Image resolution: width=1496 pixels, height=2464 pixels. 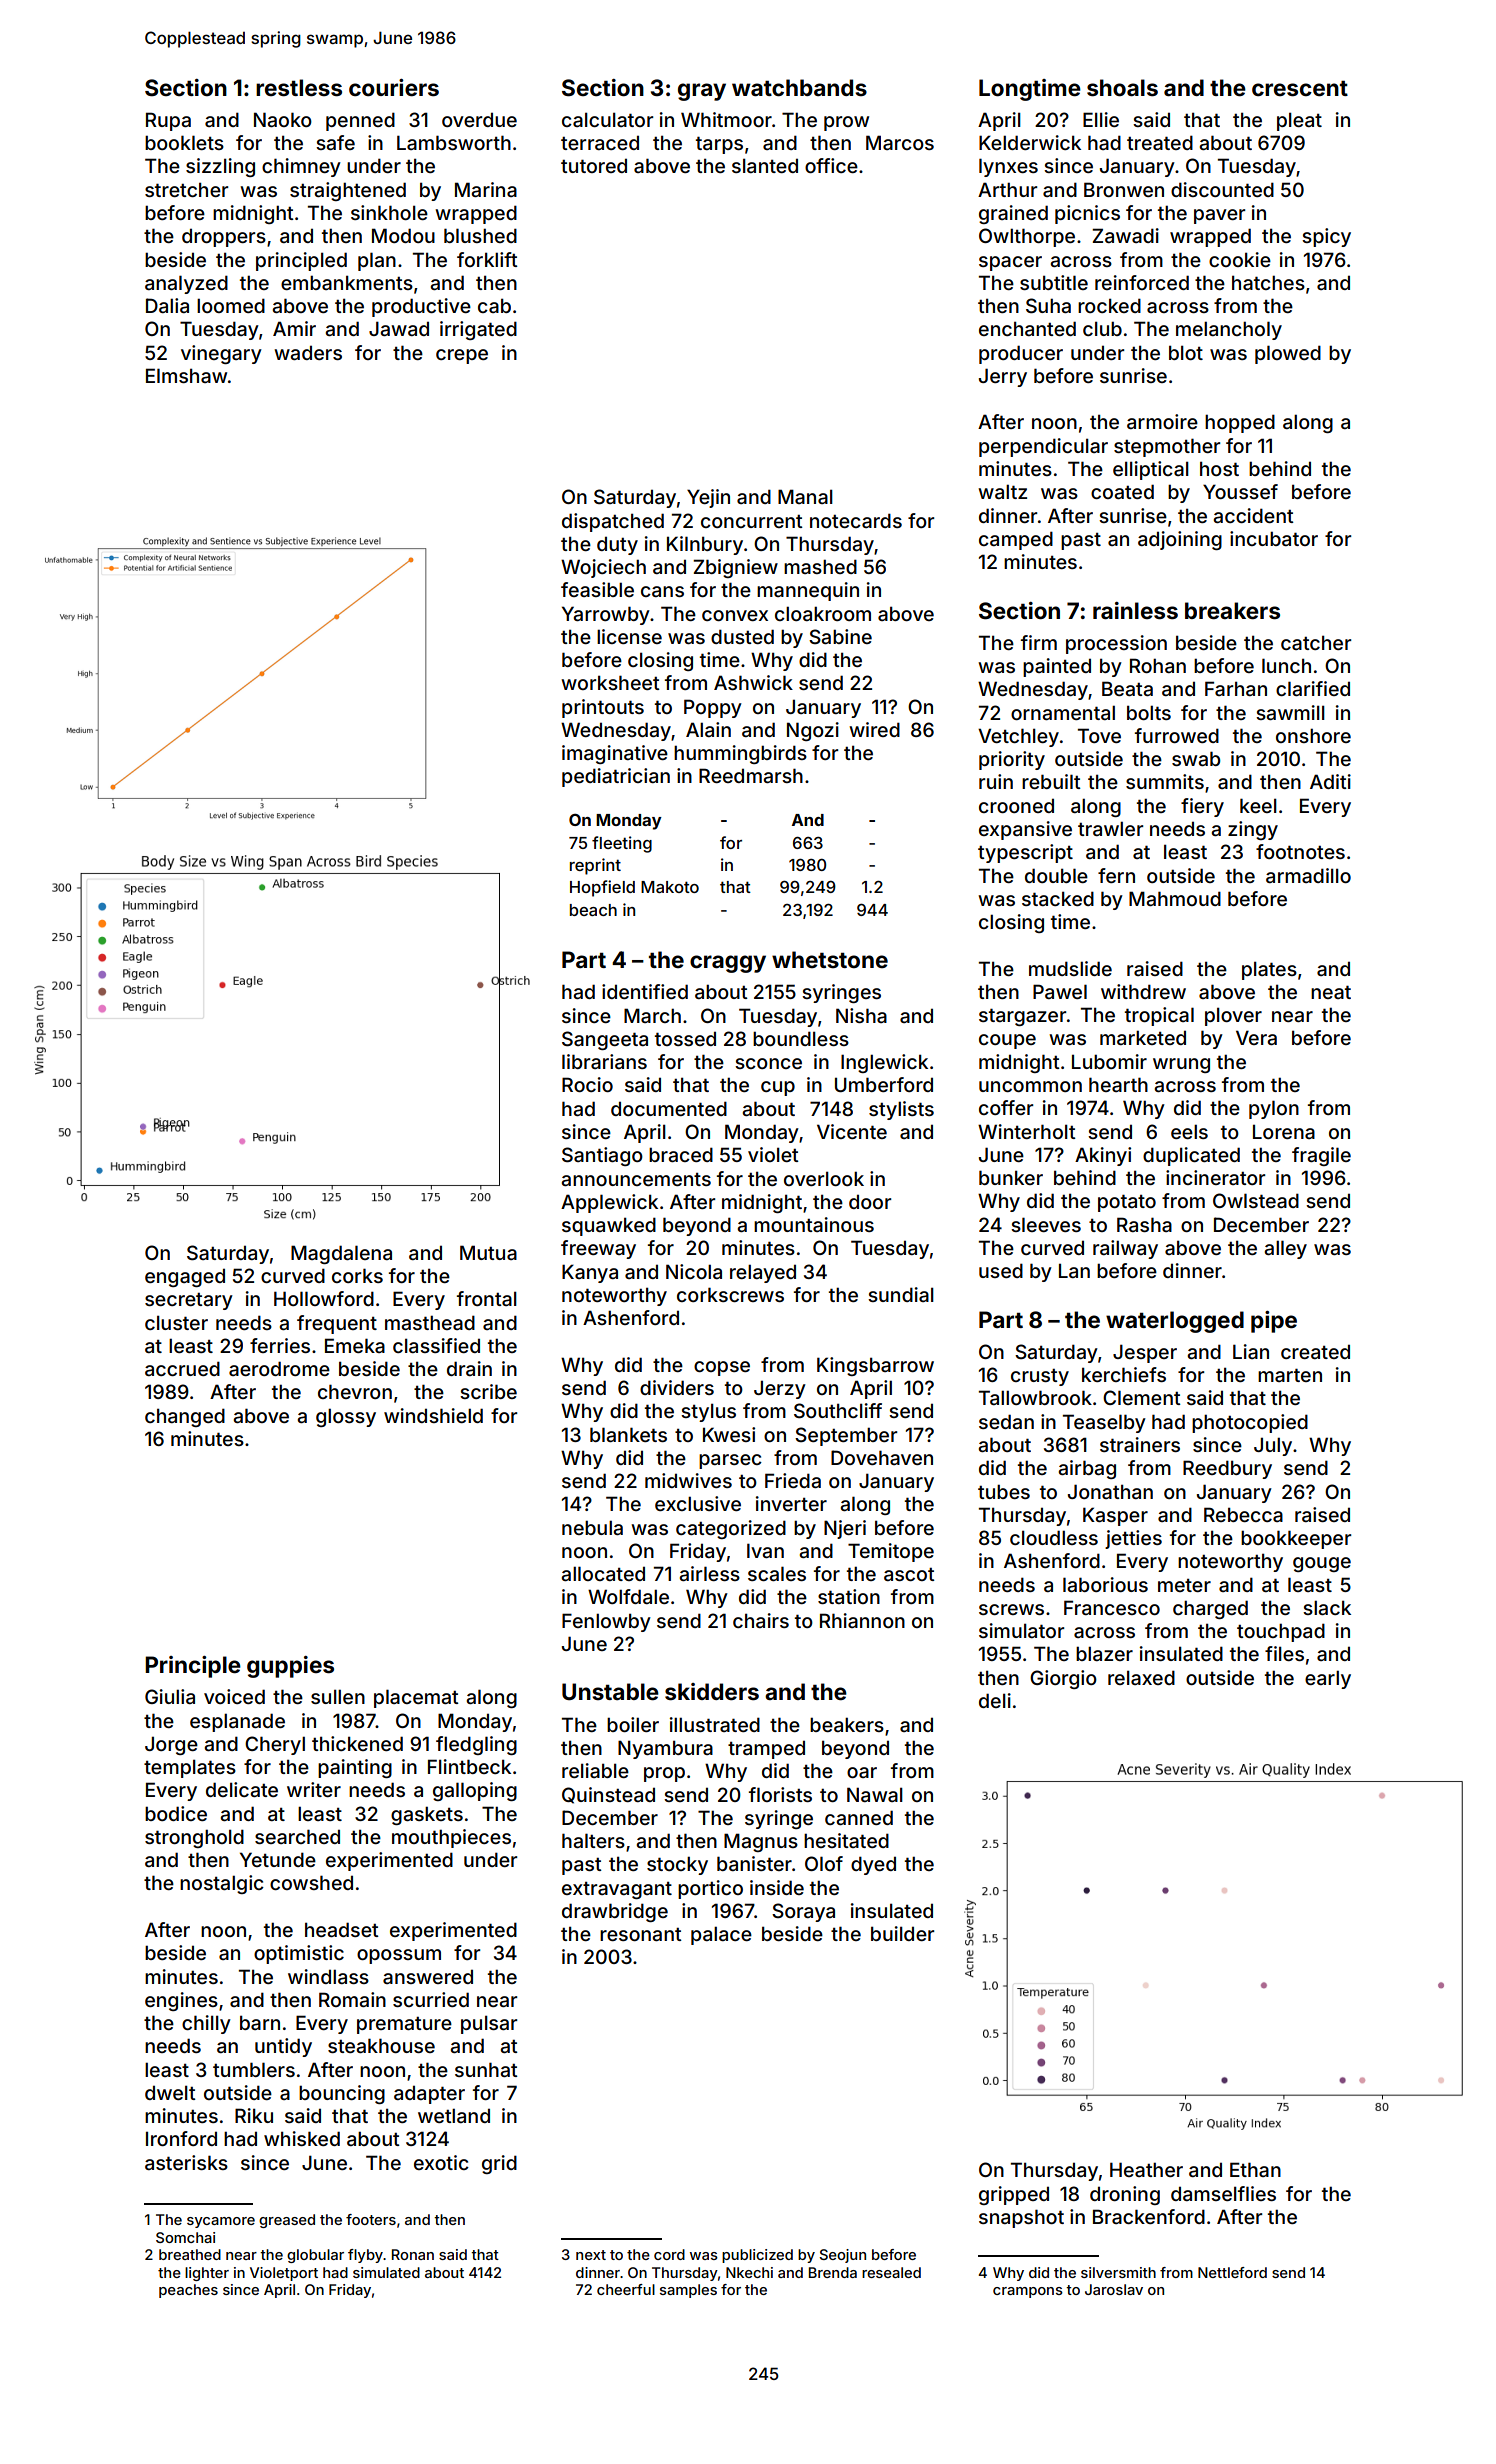 I want to click on pulsar, so click(x=489, y=2024).
